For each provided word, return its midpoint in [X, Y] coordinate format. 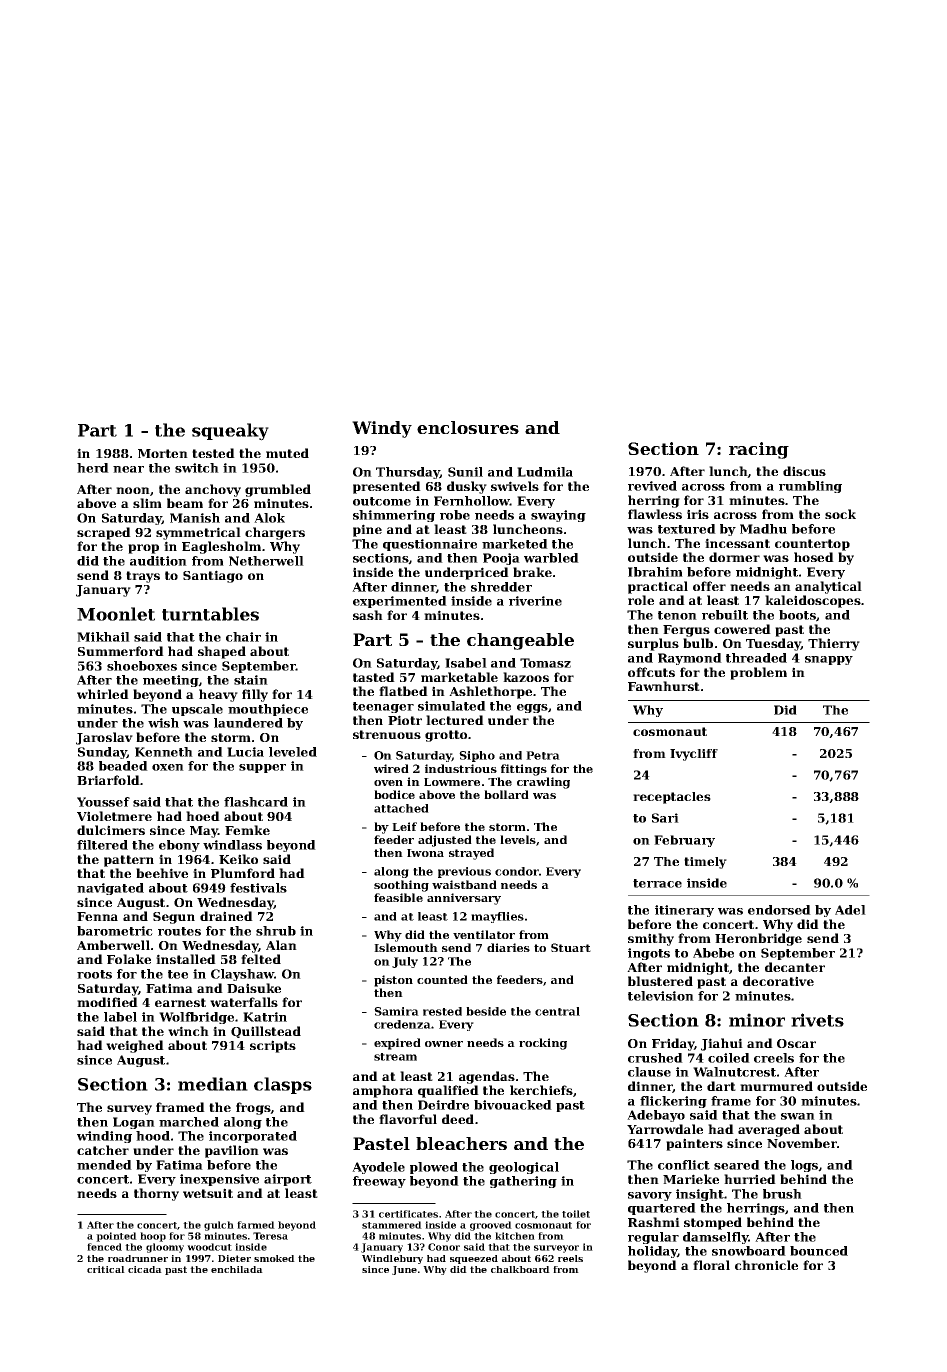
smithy [651, 939]
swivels [515, 486]
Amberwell [113, 945]
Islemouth [406, 947]
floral [711, 1265]
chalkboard [520, 1269]
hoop [153, 1237]
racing [759, 450]
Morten [163, 453]
